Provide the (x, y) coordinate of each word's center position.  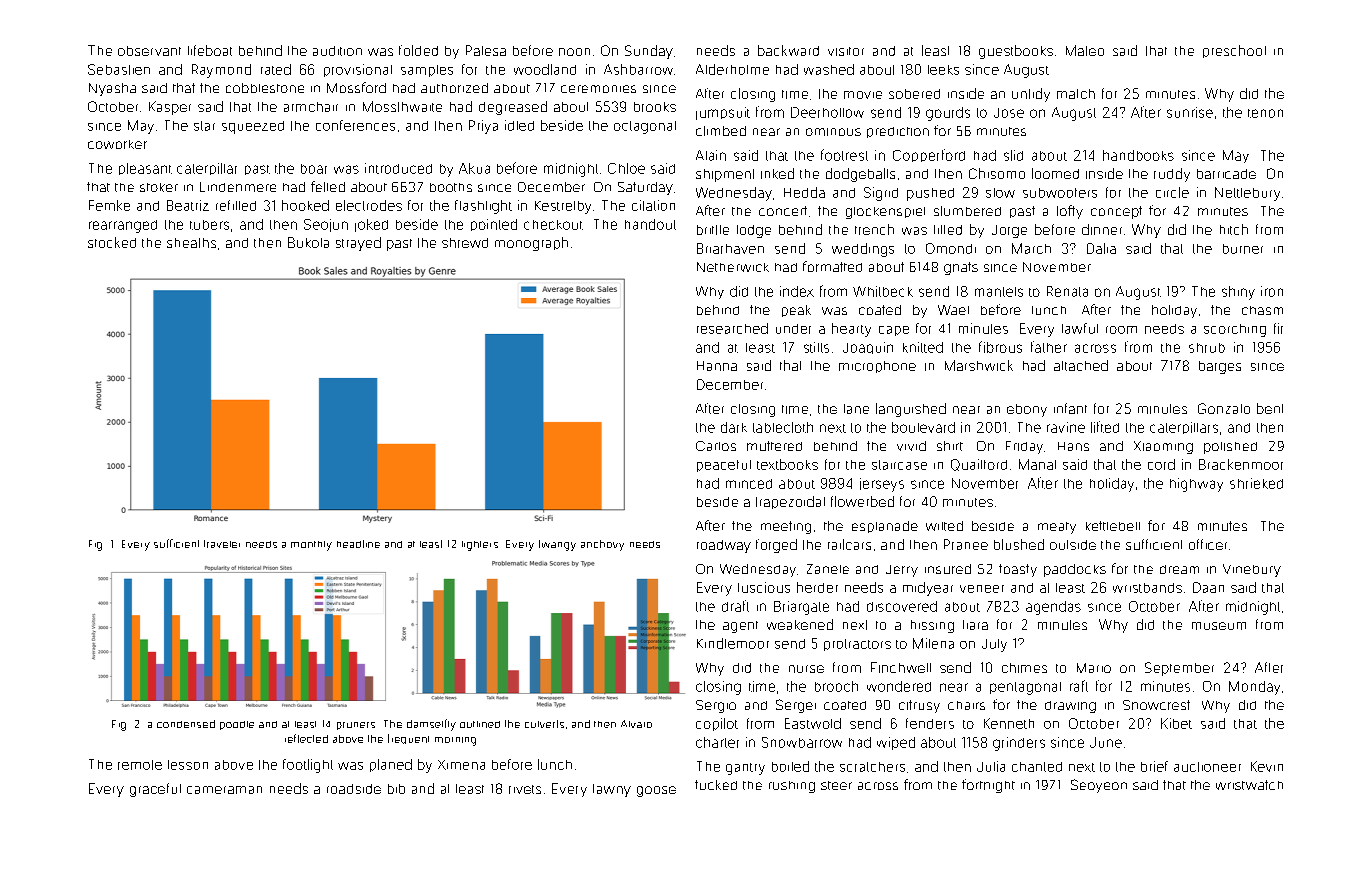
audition (337, 51)
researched (732, 328)
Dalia (1101, 248)
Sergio (716, 706)
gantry (745, 769)
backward (788, 50)
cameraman (224, 790)
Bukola (308, 242)
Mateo (1085, 50)
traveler (222, 544)
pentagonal (1025, 688)
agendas (1053, 608)
